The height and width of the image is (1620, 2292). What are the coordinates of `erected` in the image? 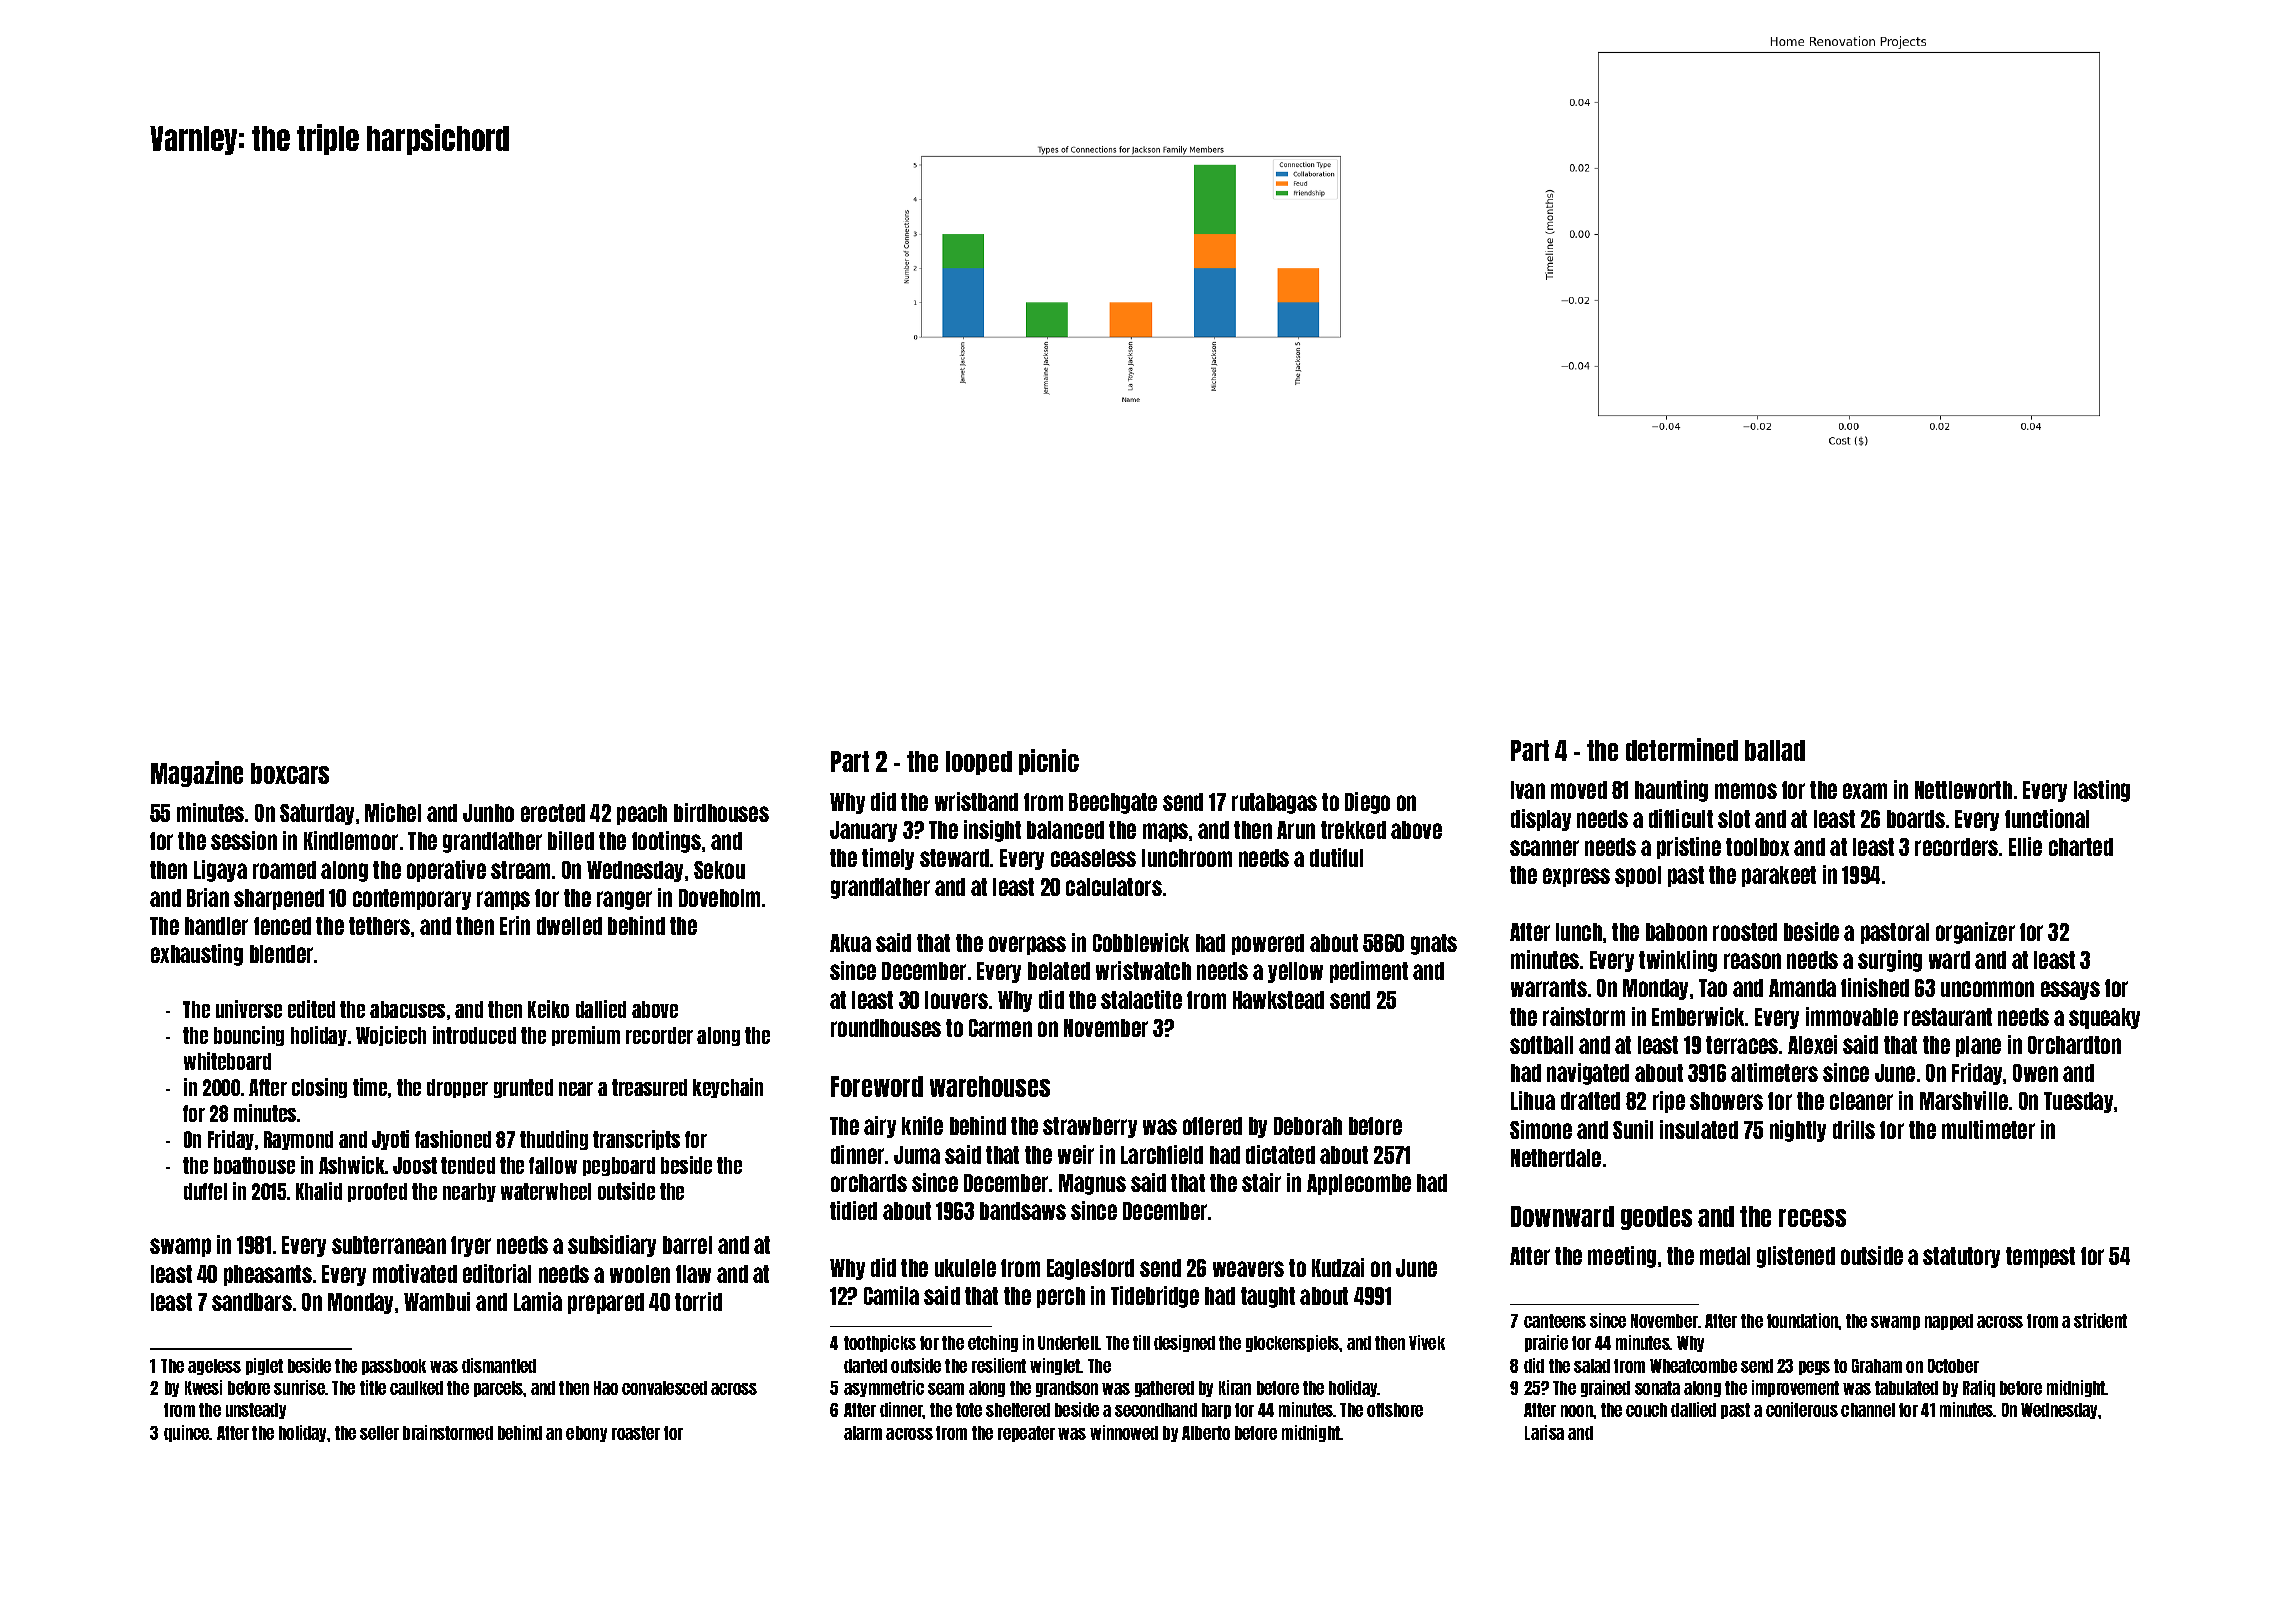 It's located at (553, 813).
